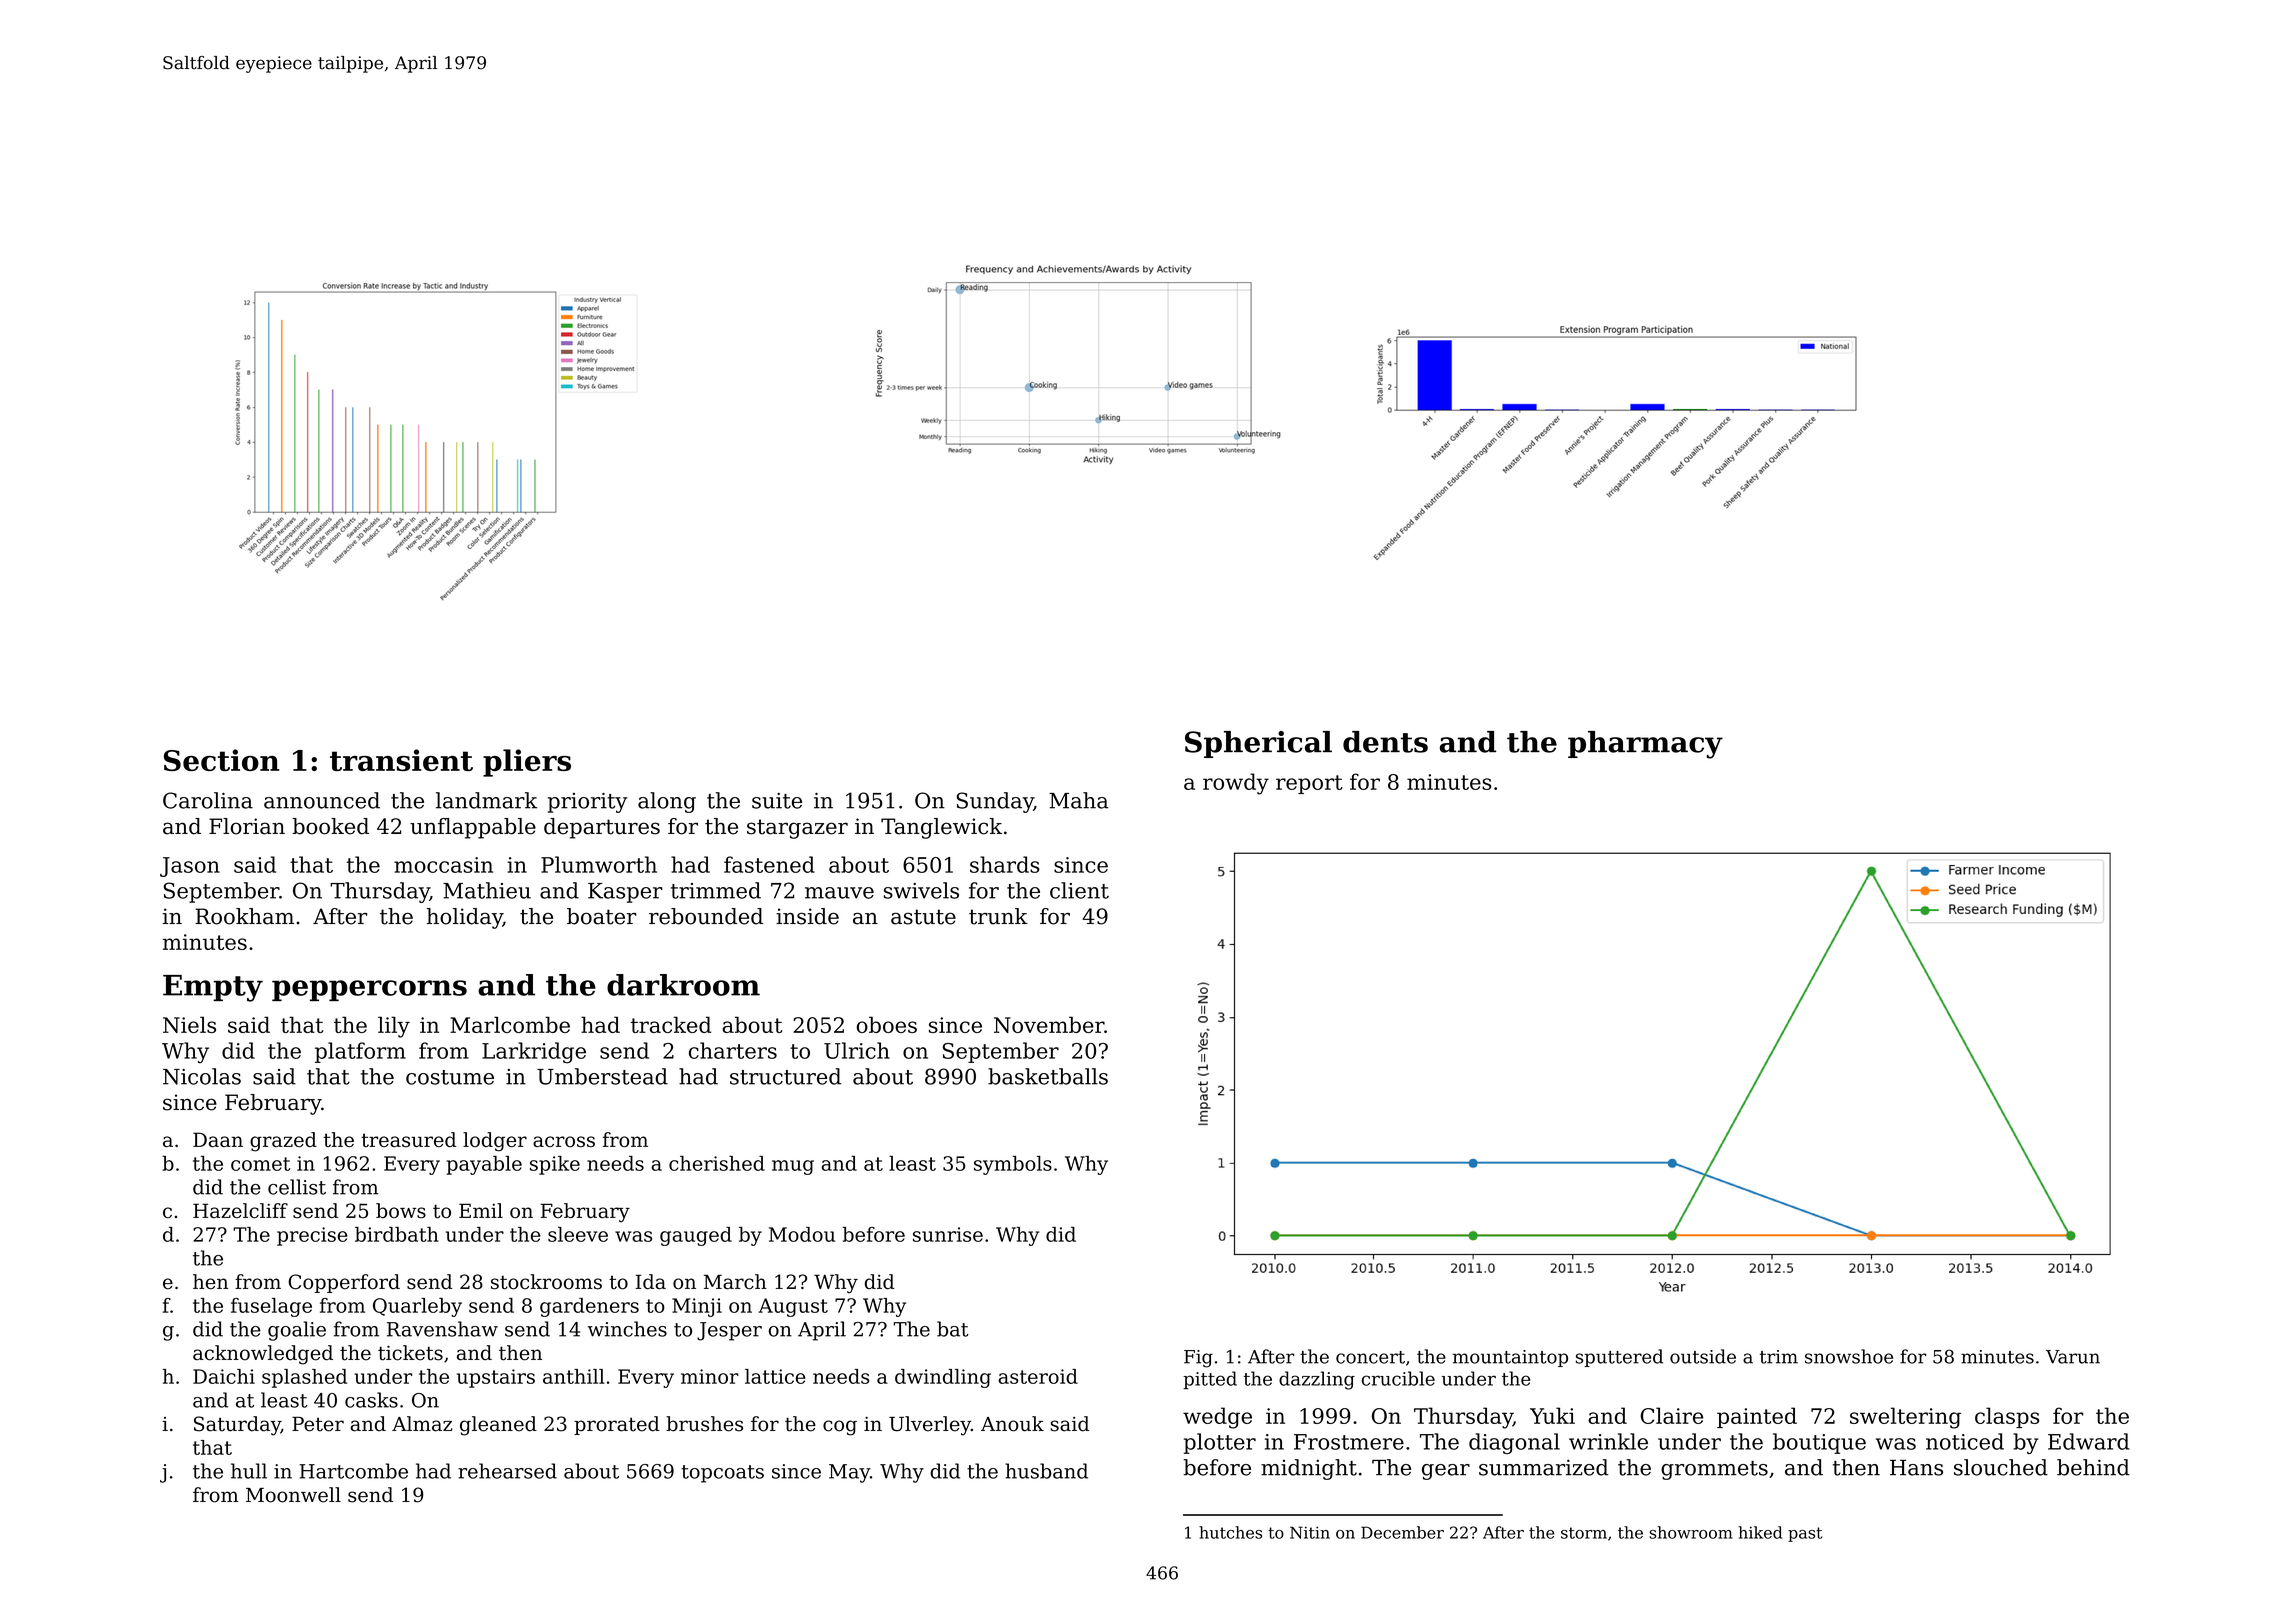 The image size is (2292, 1620). What do you see at coordinates (293, 1495) in the screenshot?
I see `Moonwell` at bounding box center [293, 1495].
